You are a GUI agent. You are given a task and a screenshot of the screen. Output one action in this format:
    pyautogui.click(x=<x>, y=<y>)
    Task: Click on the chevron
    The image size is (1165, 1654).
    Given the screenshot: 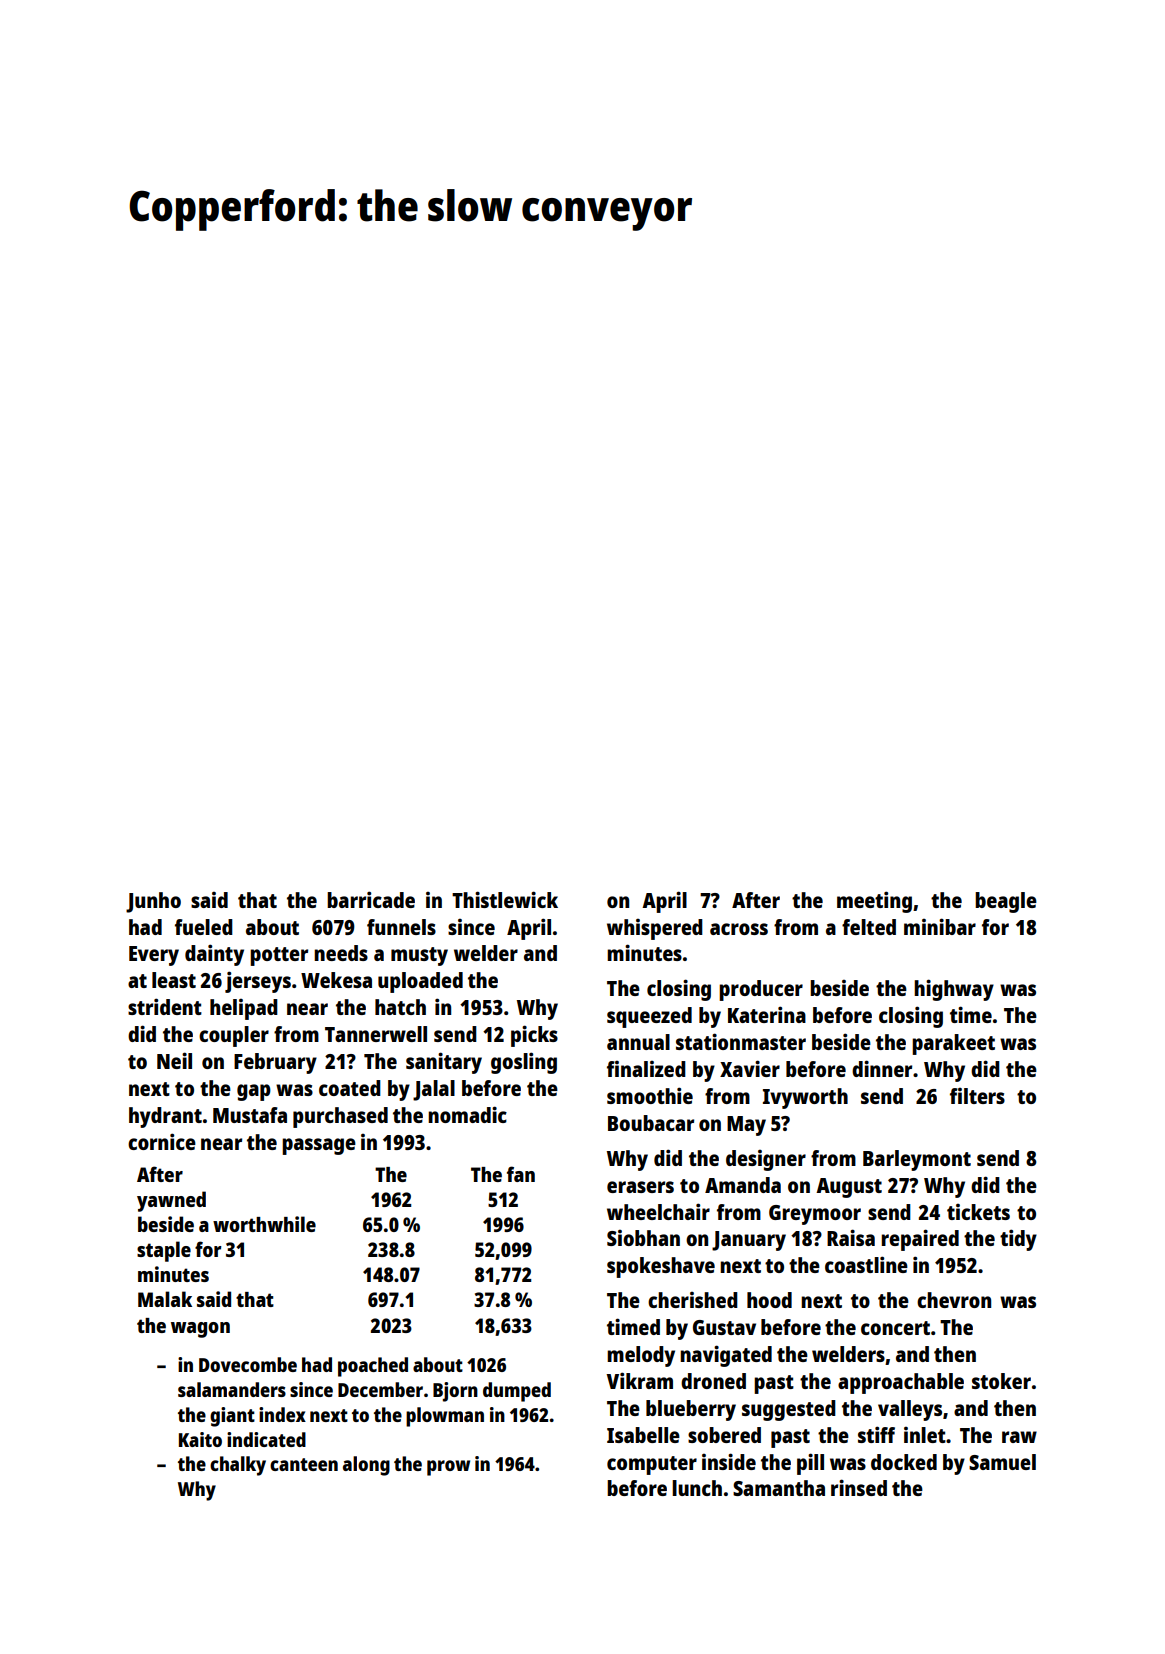 What is the action you would take?
    pyautogui.click(x=954, y=1300)
